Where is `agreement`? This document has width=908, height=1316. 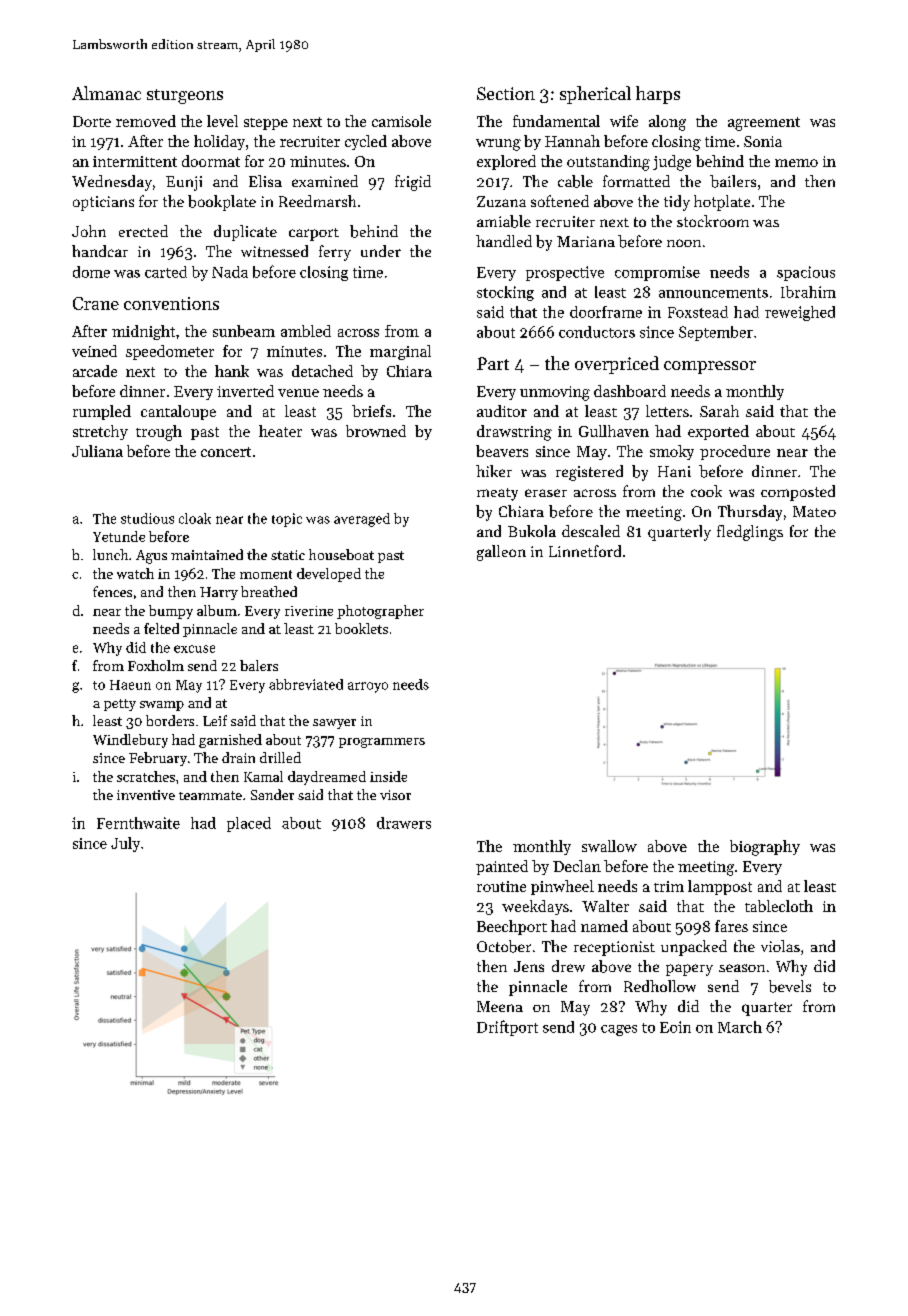 agreement is located at coordinates (764, 124).
